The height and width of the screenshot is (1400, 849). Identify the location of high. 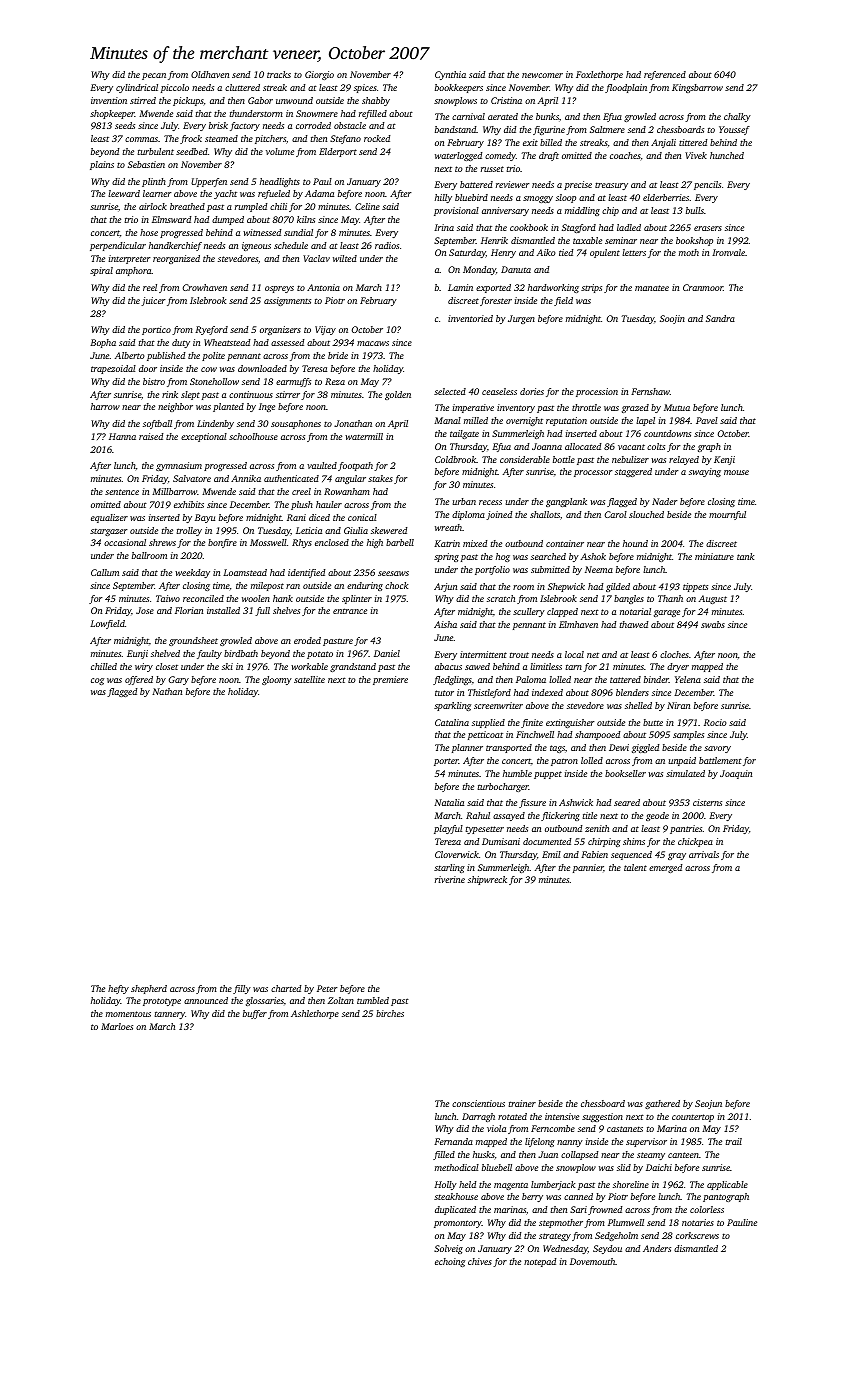
(375, 543).
